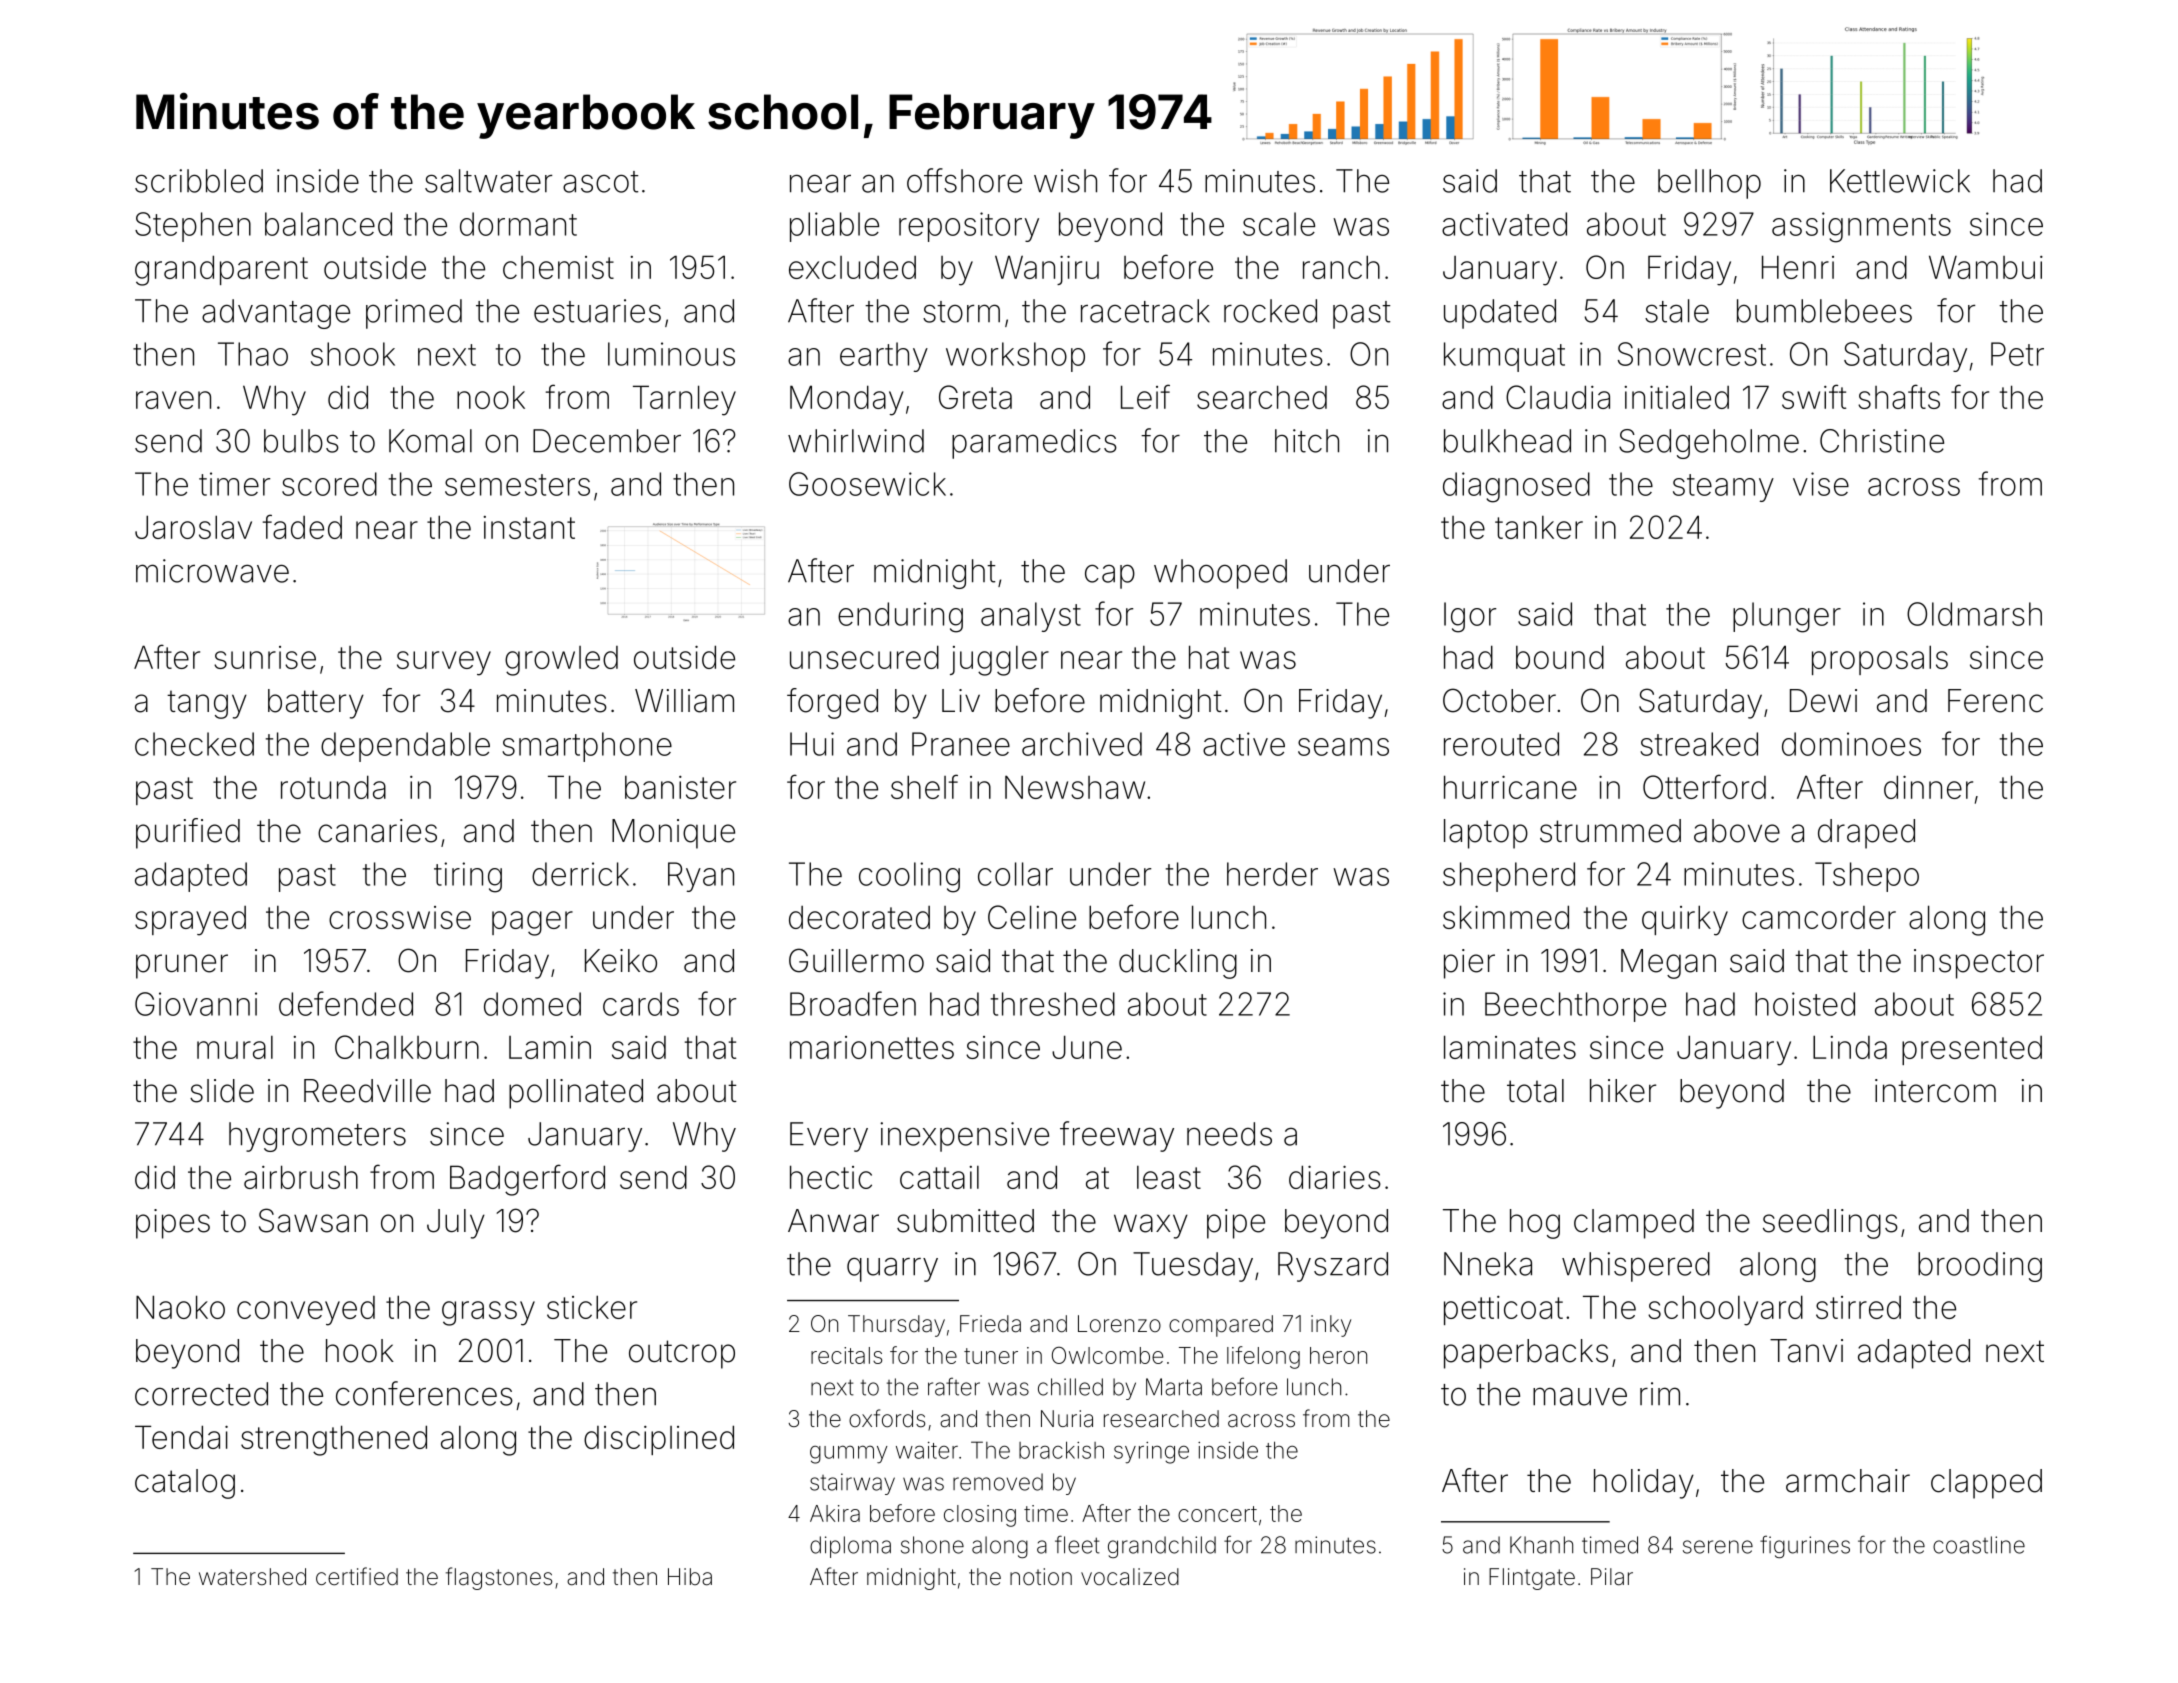 This screenshot has width=2178, height=1683. Describe the element at coordinates (964, 180) in the screenshot. I see `offshore` at that location.
